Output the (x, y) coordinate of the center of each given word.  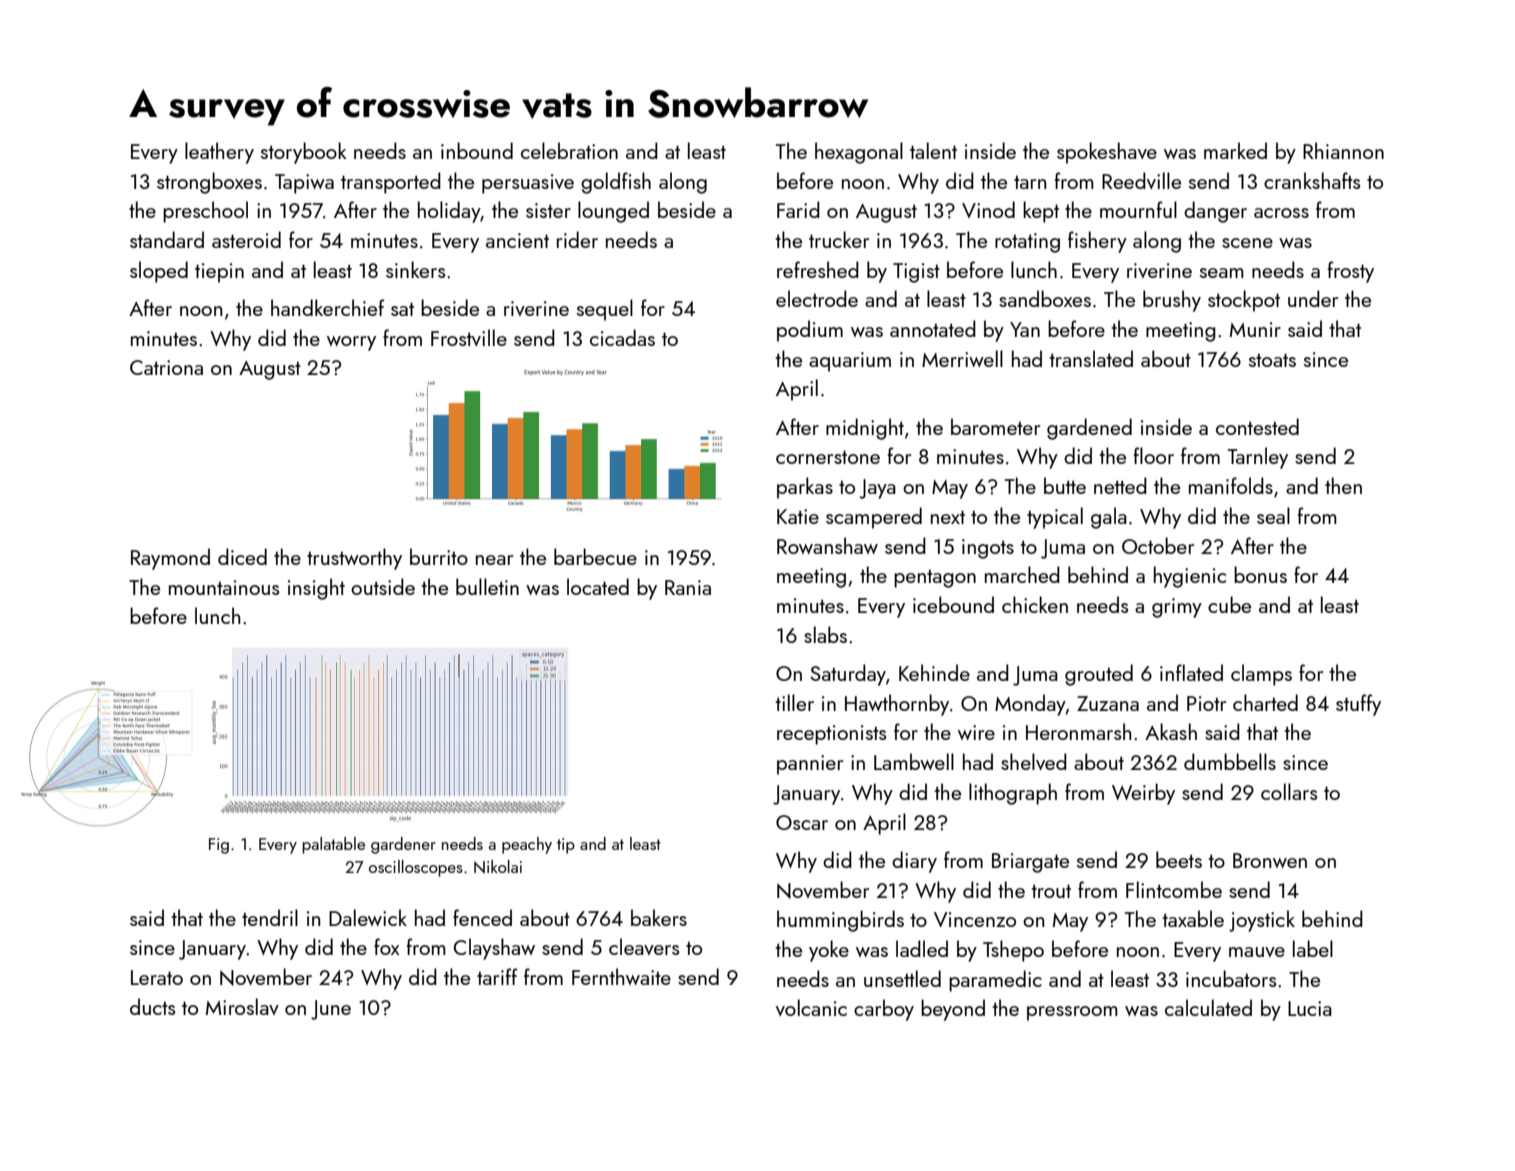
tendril (270, 917)
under (1313, 298)
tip (566, 846)
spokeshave (1107, 153)
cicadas (622, 337)
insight (316, 589)
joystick (1262, 921)
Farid (798, 209)
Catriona (166, 367)
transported (391, 183)
